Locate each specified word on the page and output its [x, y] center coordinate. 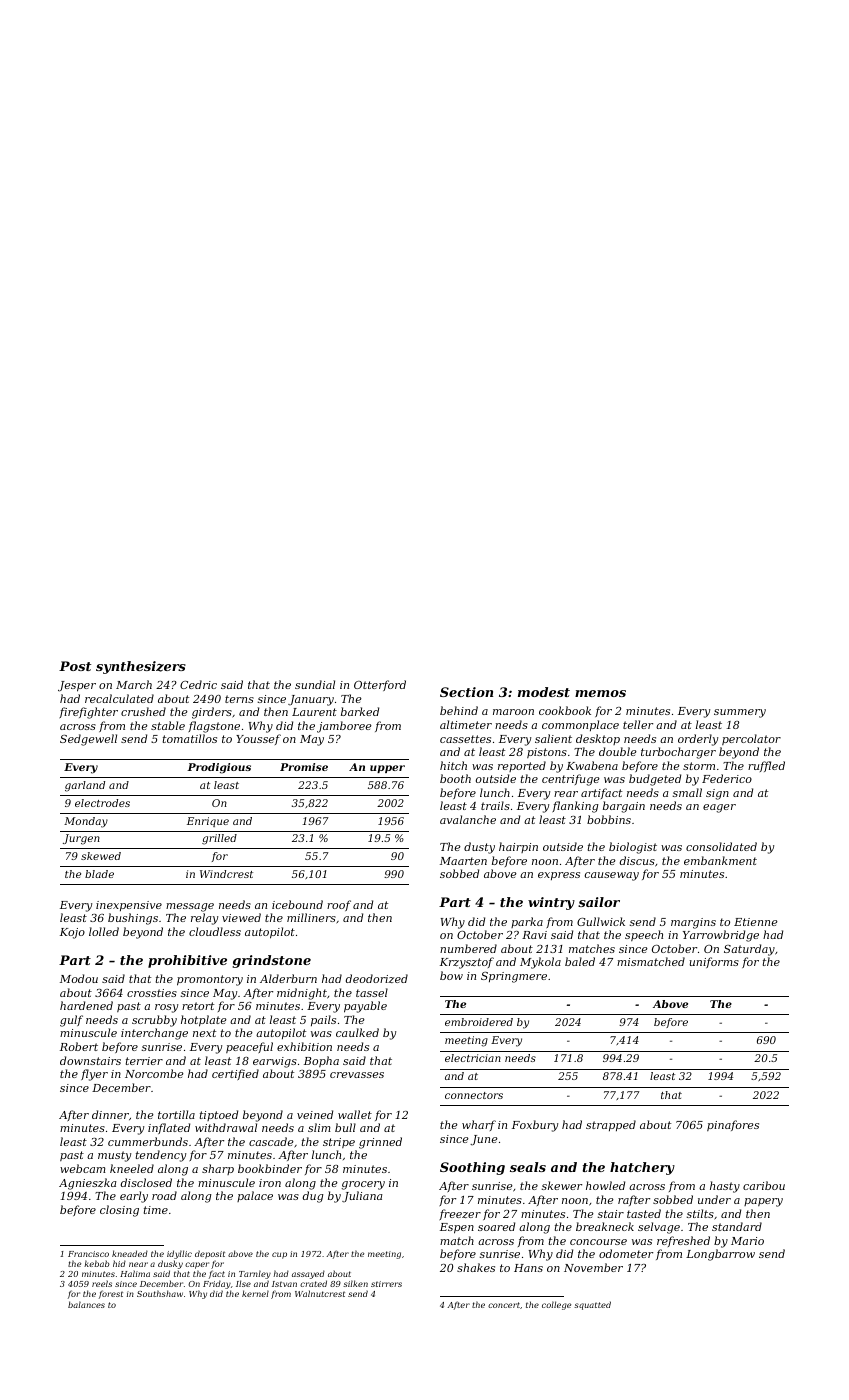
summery [740, 713]
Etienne [756, 922]
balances [86, 1304]
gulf [71, 1021]
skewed [101, 856]
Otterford [380, 685]
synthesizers [141, 667]
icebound [297, 904]
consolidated [721, 846]
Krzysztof [467, 963]
